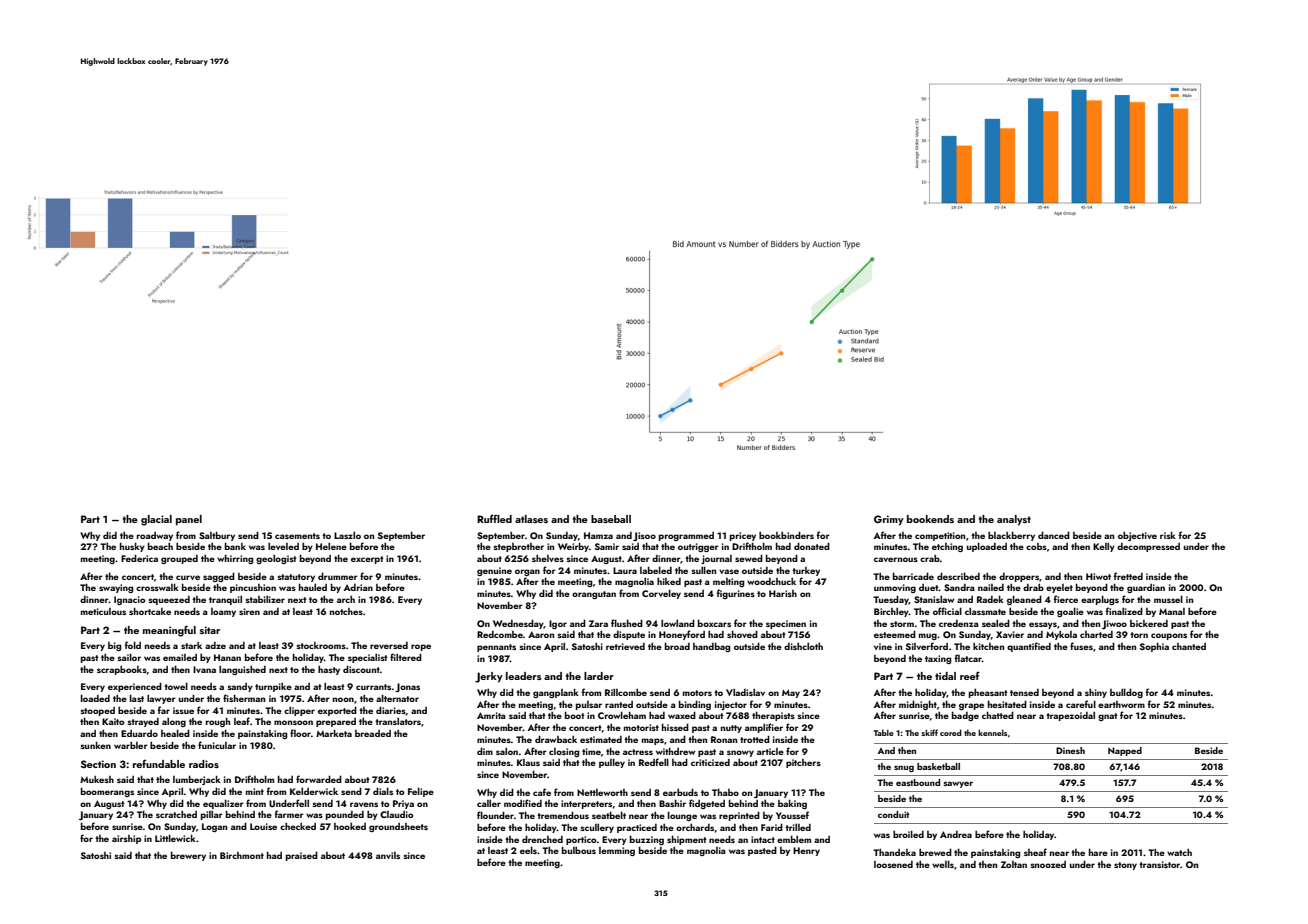 This document has width=1308, height=924. What do you see at coordinates (500, 634) in the document?
I see `Redcombe` at bounding box center [500, 634].
